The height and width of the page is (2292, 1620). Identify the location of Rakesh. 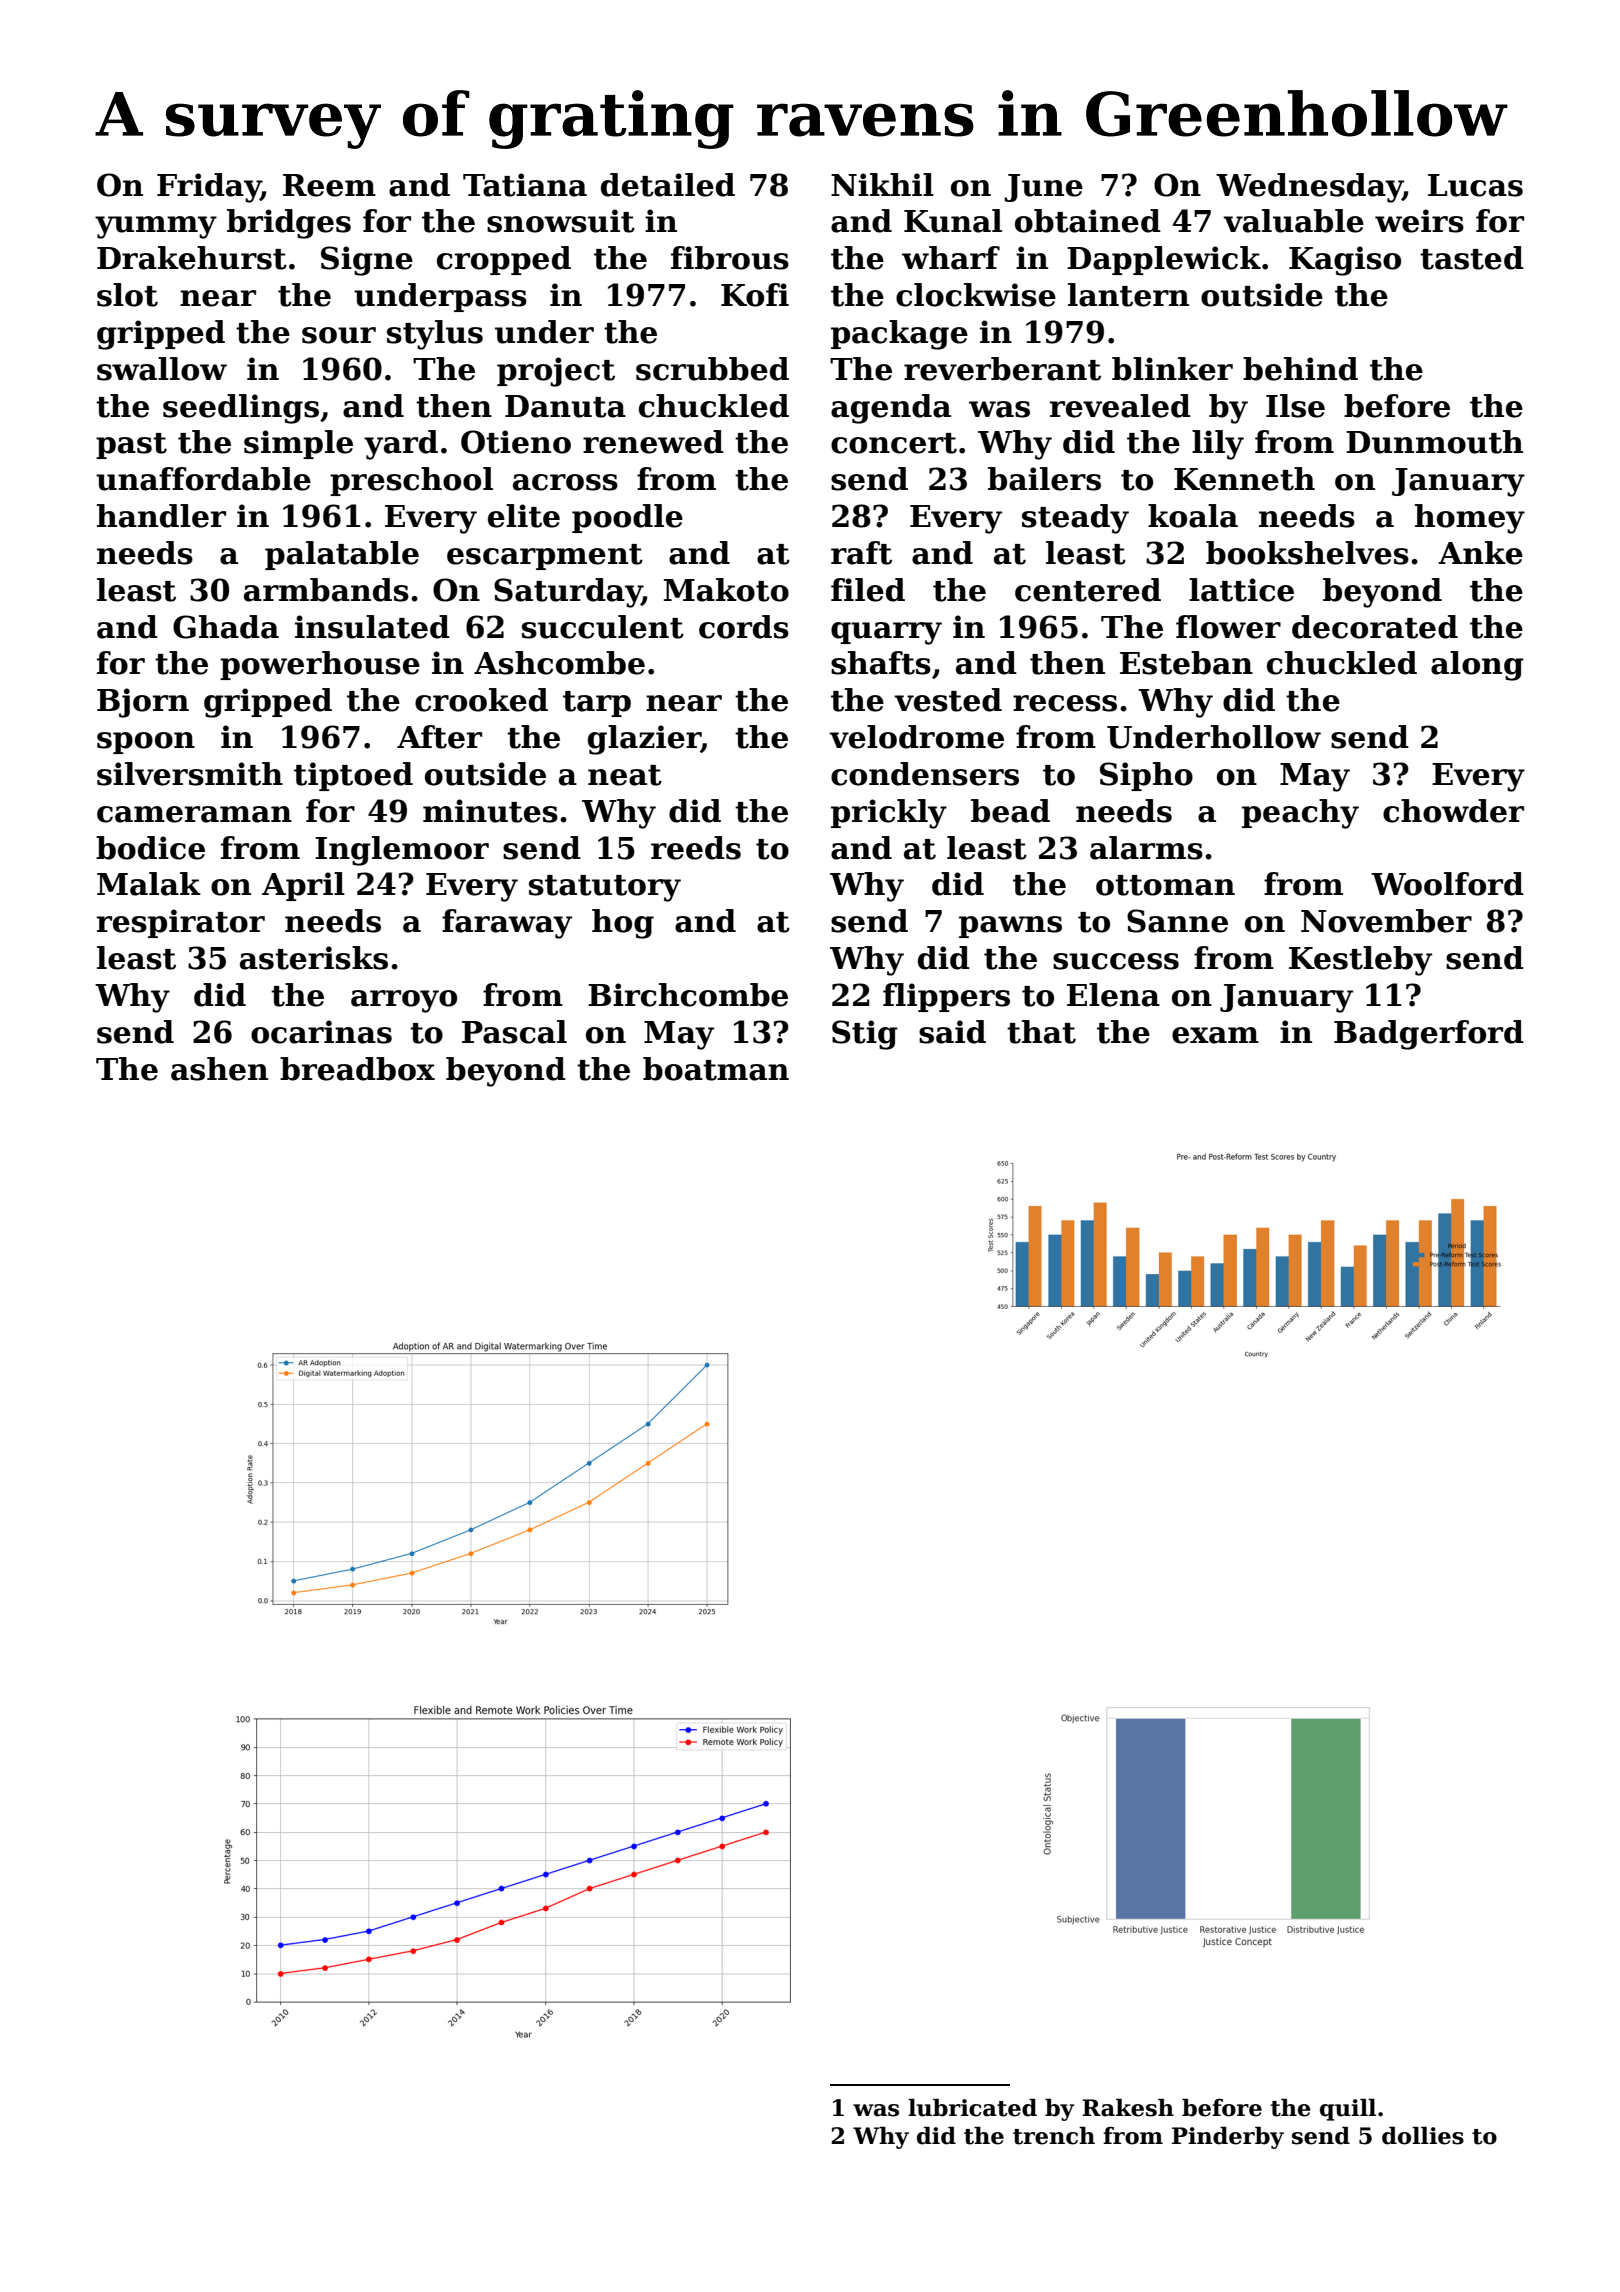
(1128, 2108).
